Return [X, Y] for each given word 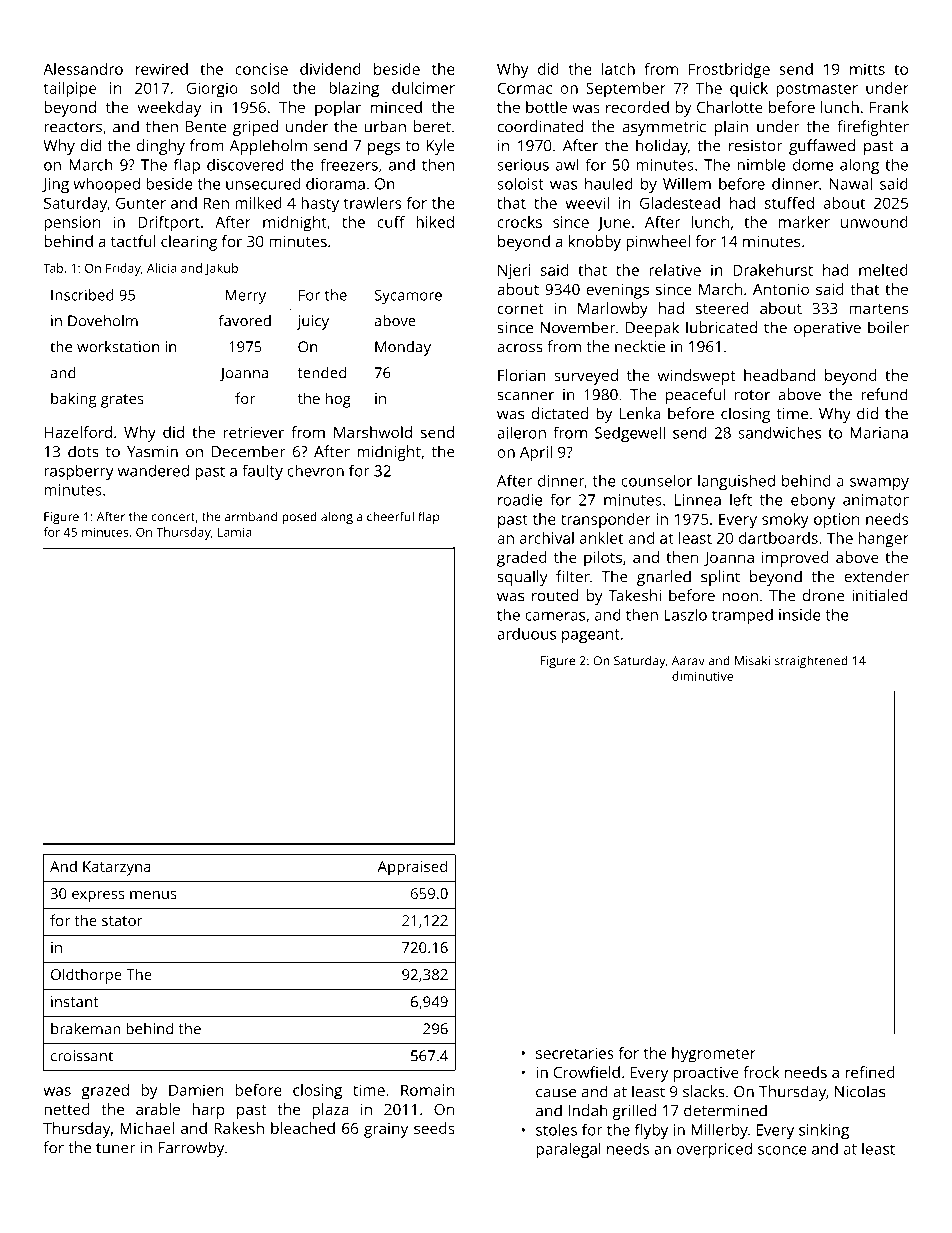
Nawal [851, 183]
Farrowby [191, 1149]
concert [173, 517]
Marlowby [613, 310]
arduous [526, 634]
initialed [880, 595]
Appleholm [268, 147]
